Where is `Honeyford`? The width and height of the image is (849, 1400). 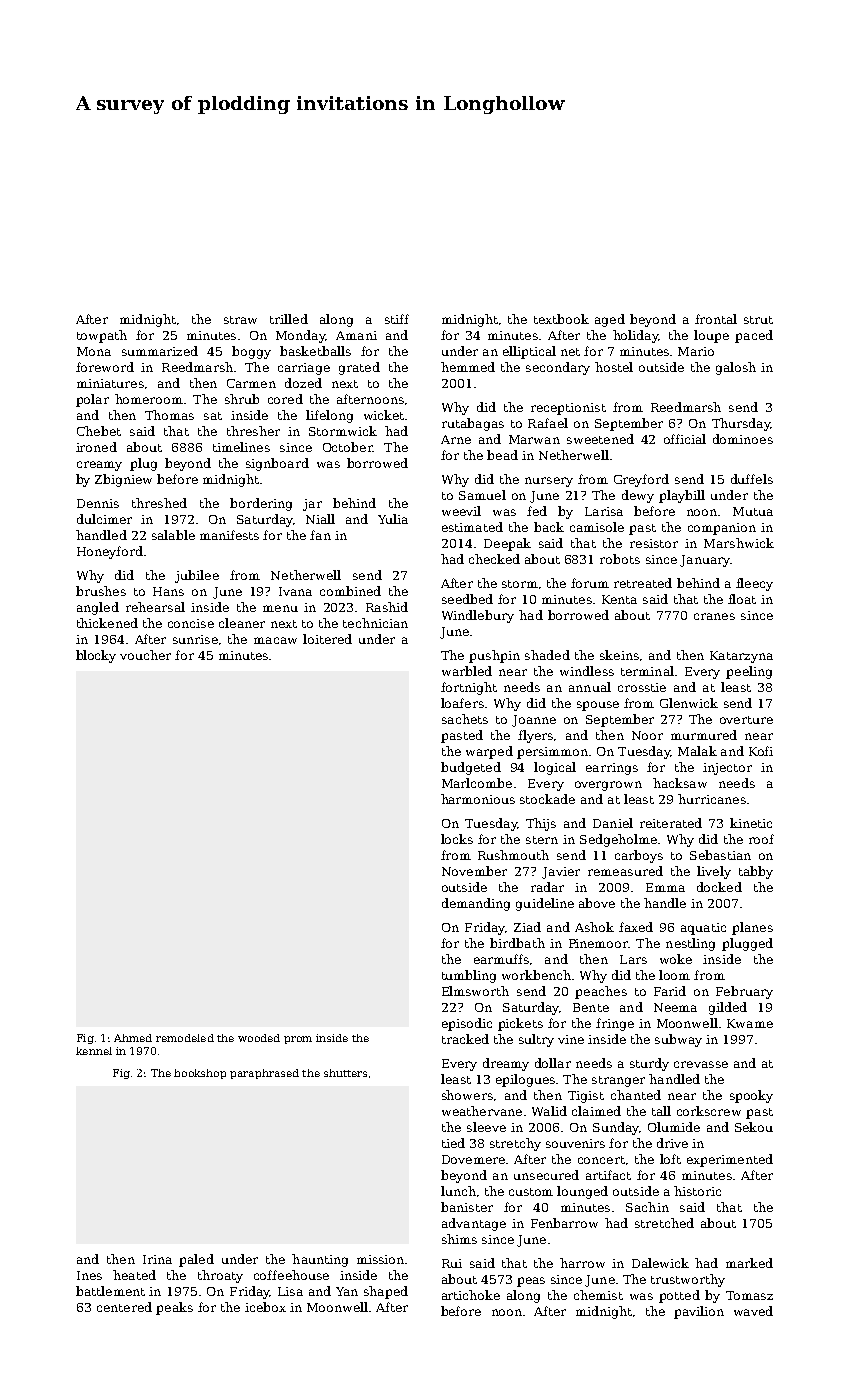
Honeyford is located at coordinates (110, 552).
